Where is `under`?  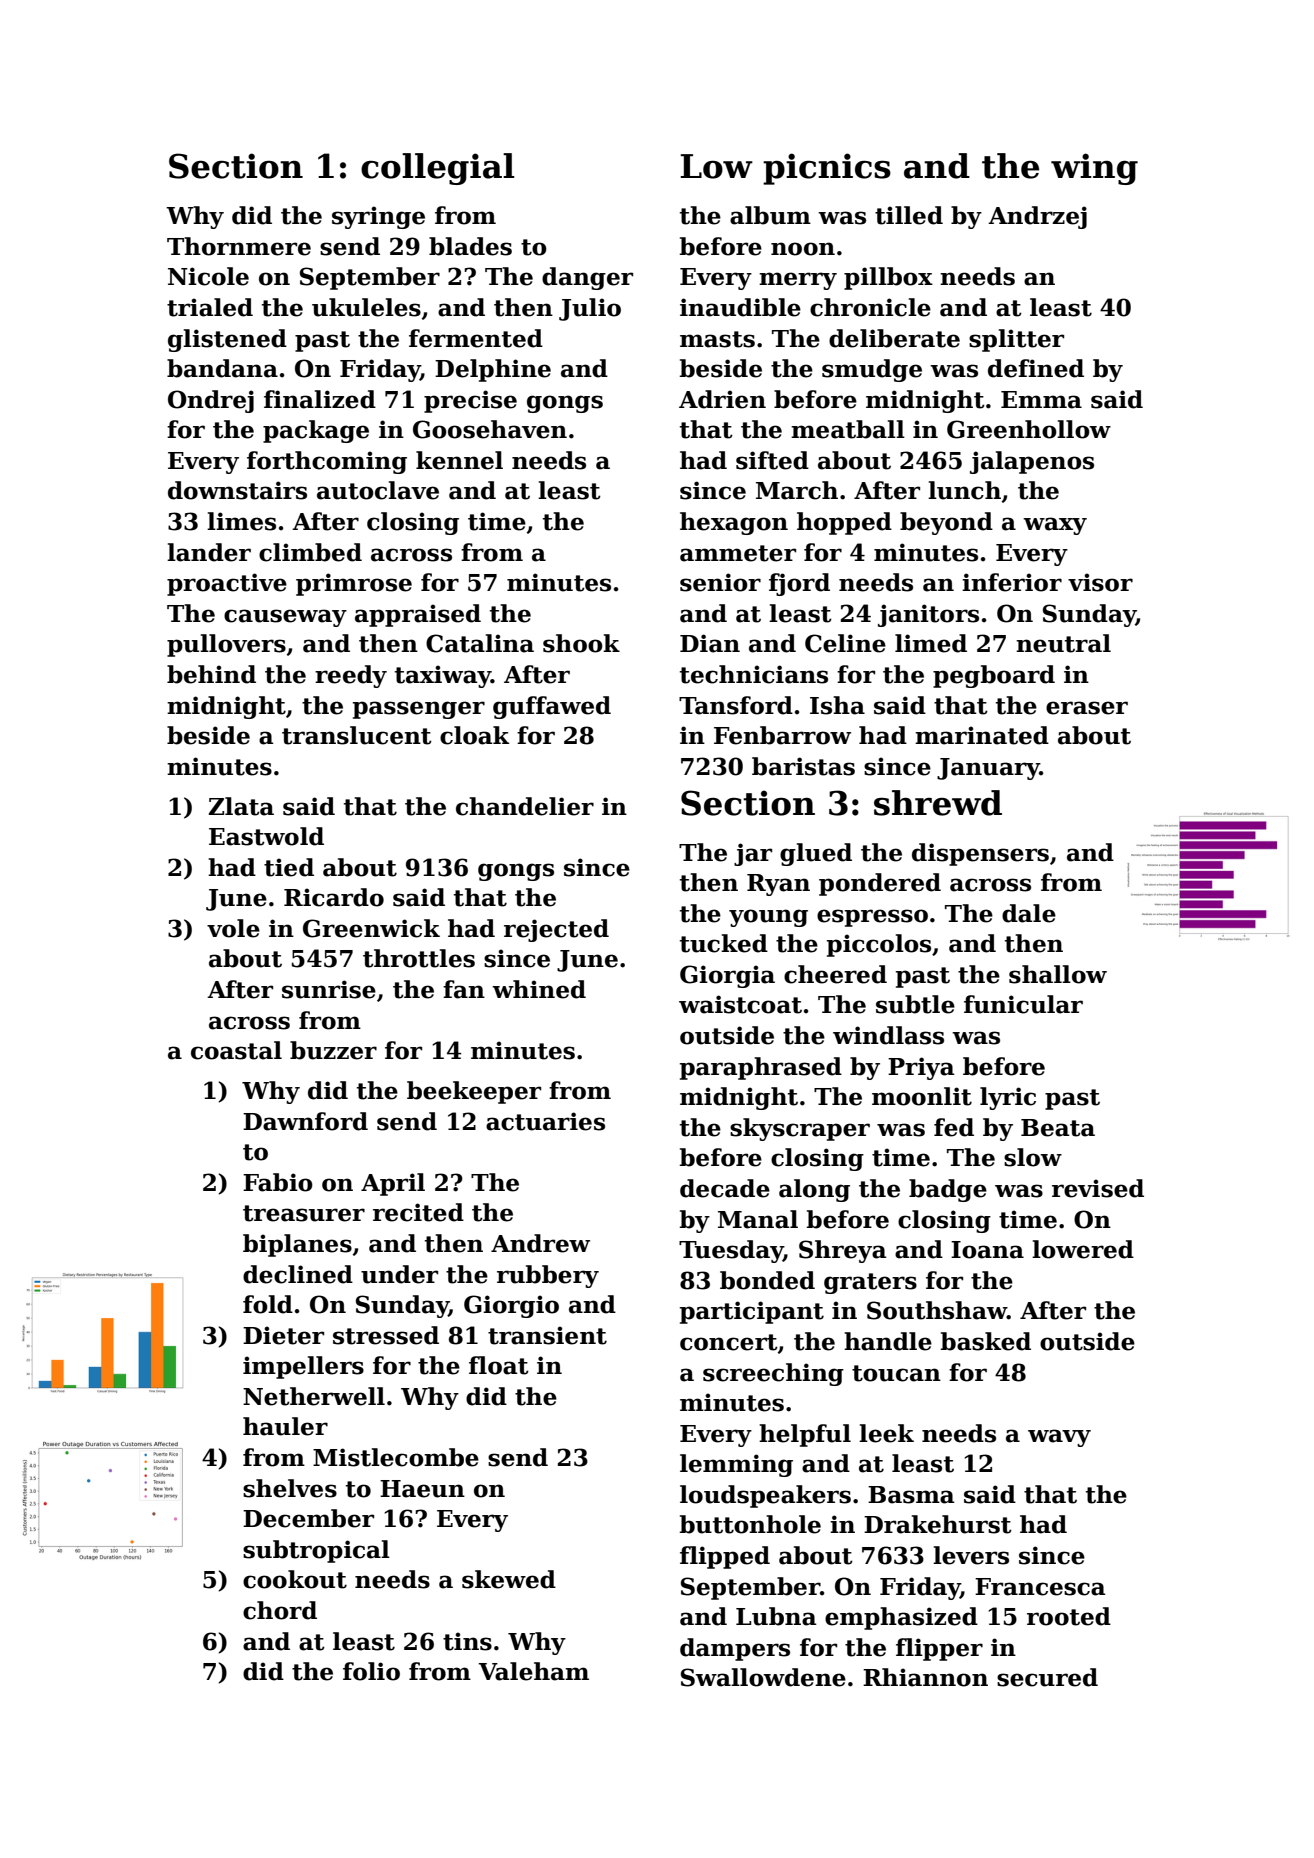 under is located at coordinates (399, 1274).
